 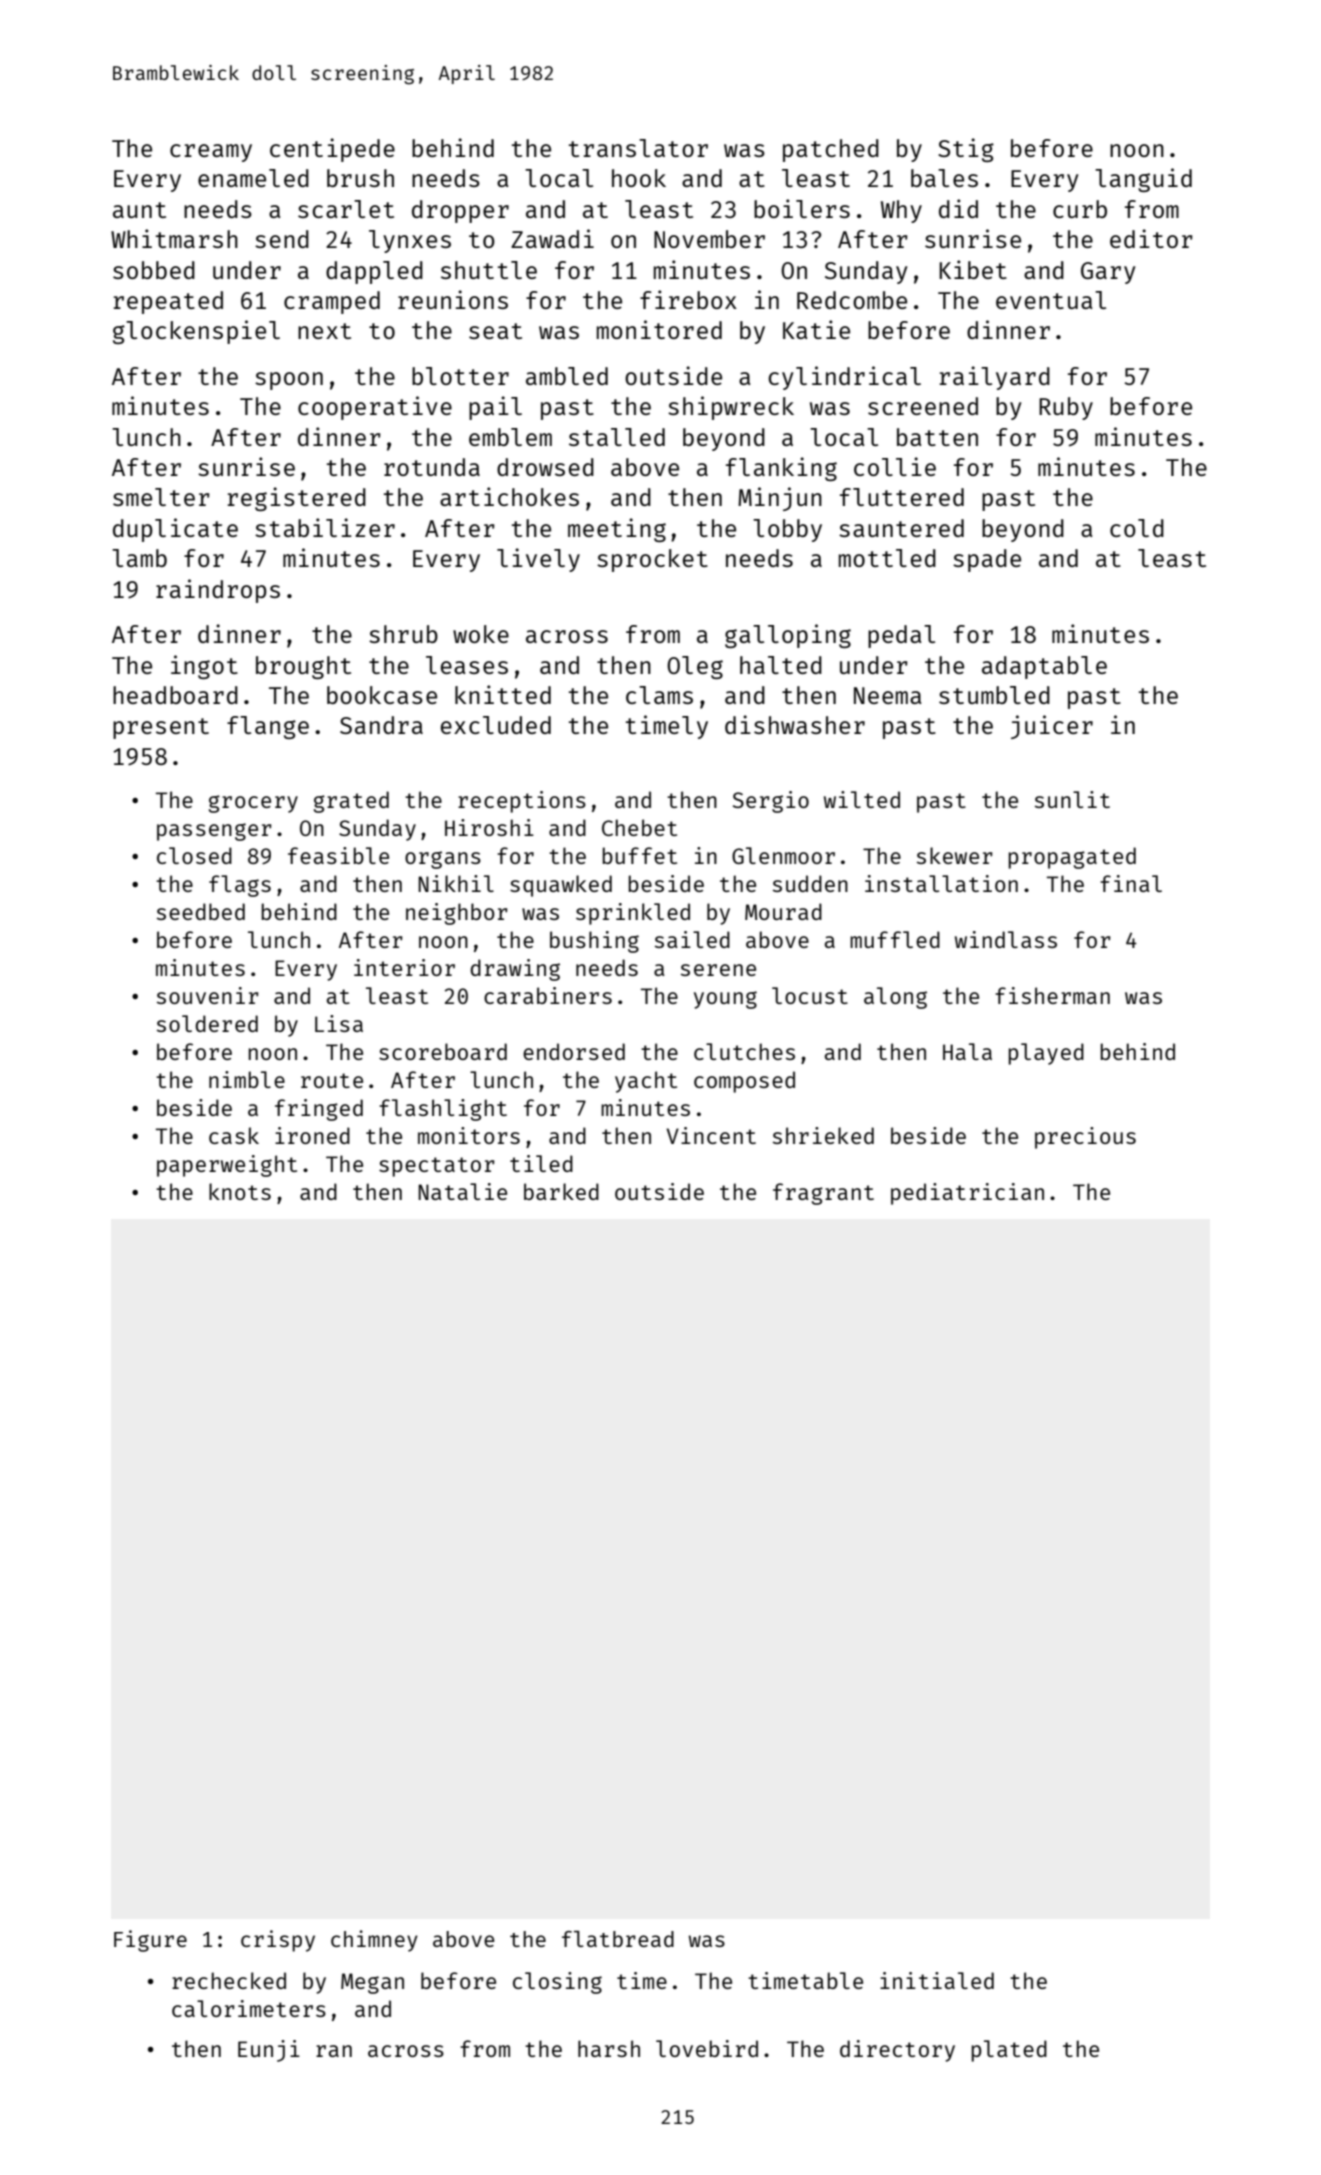 I want to click on translator, so click(x=638, y=148).
